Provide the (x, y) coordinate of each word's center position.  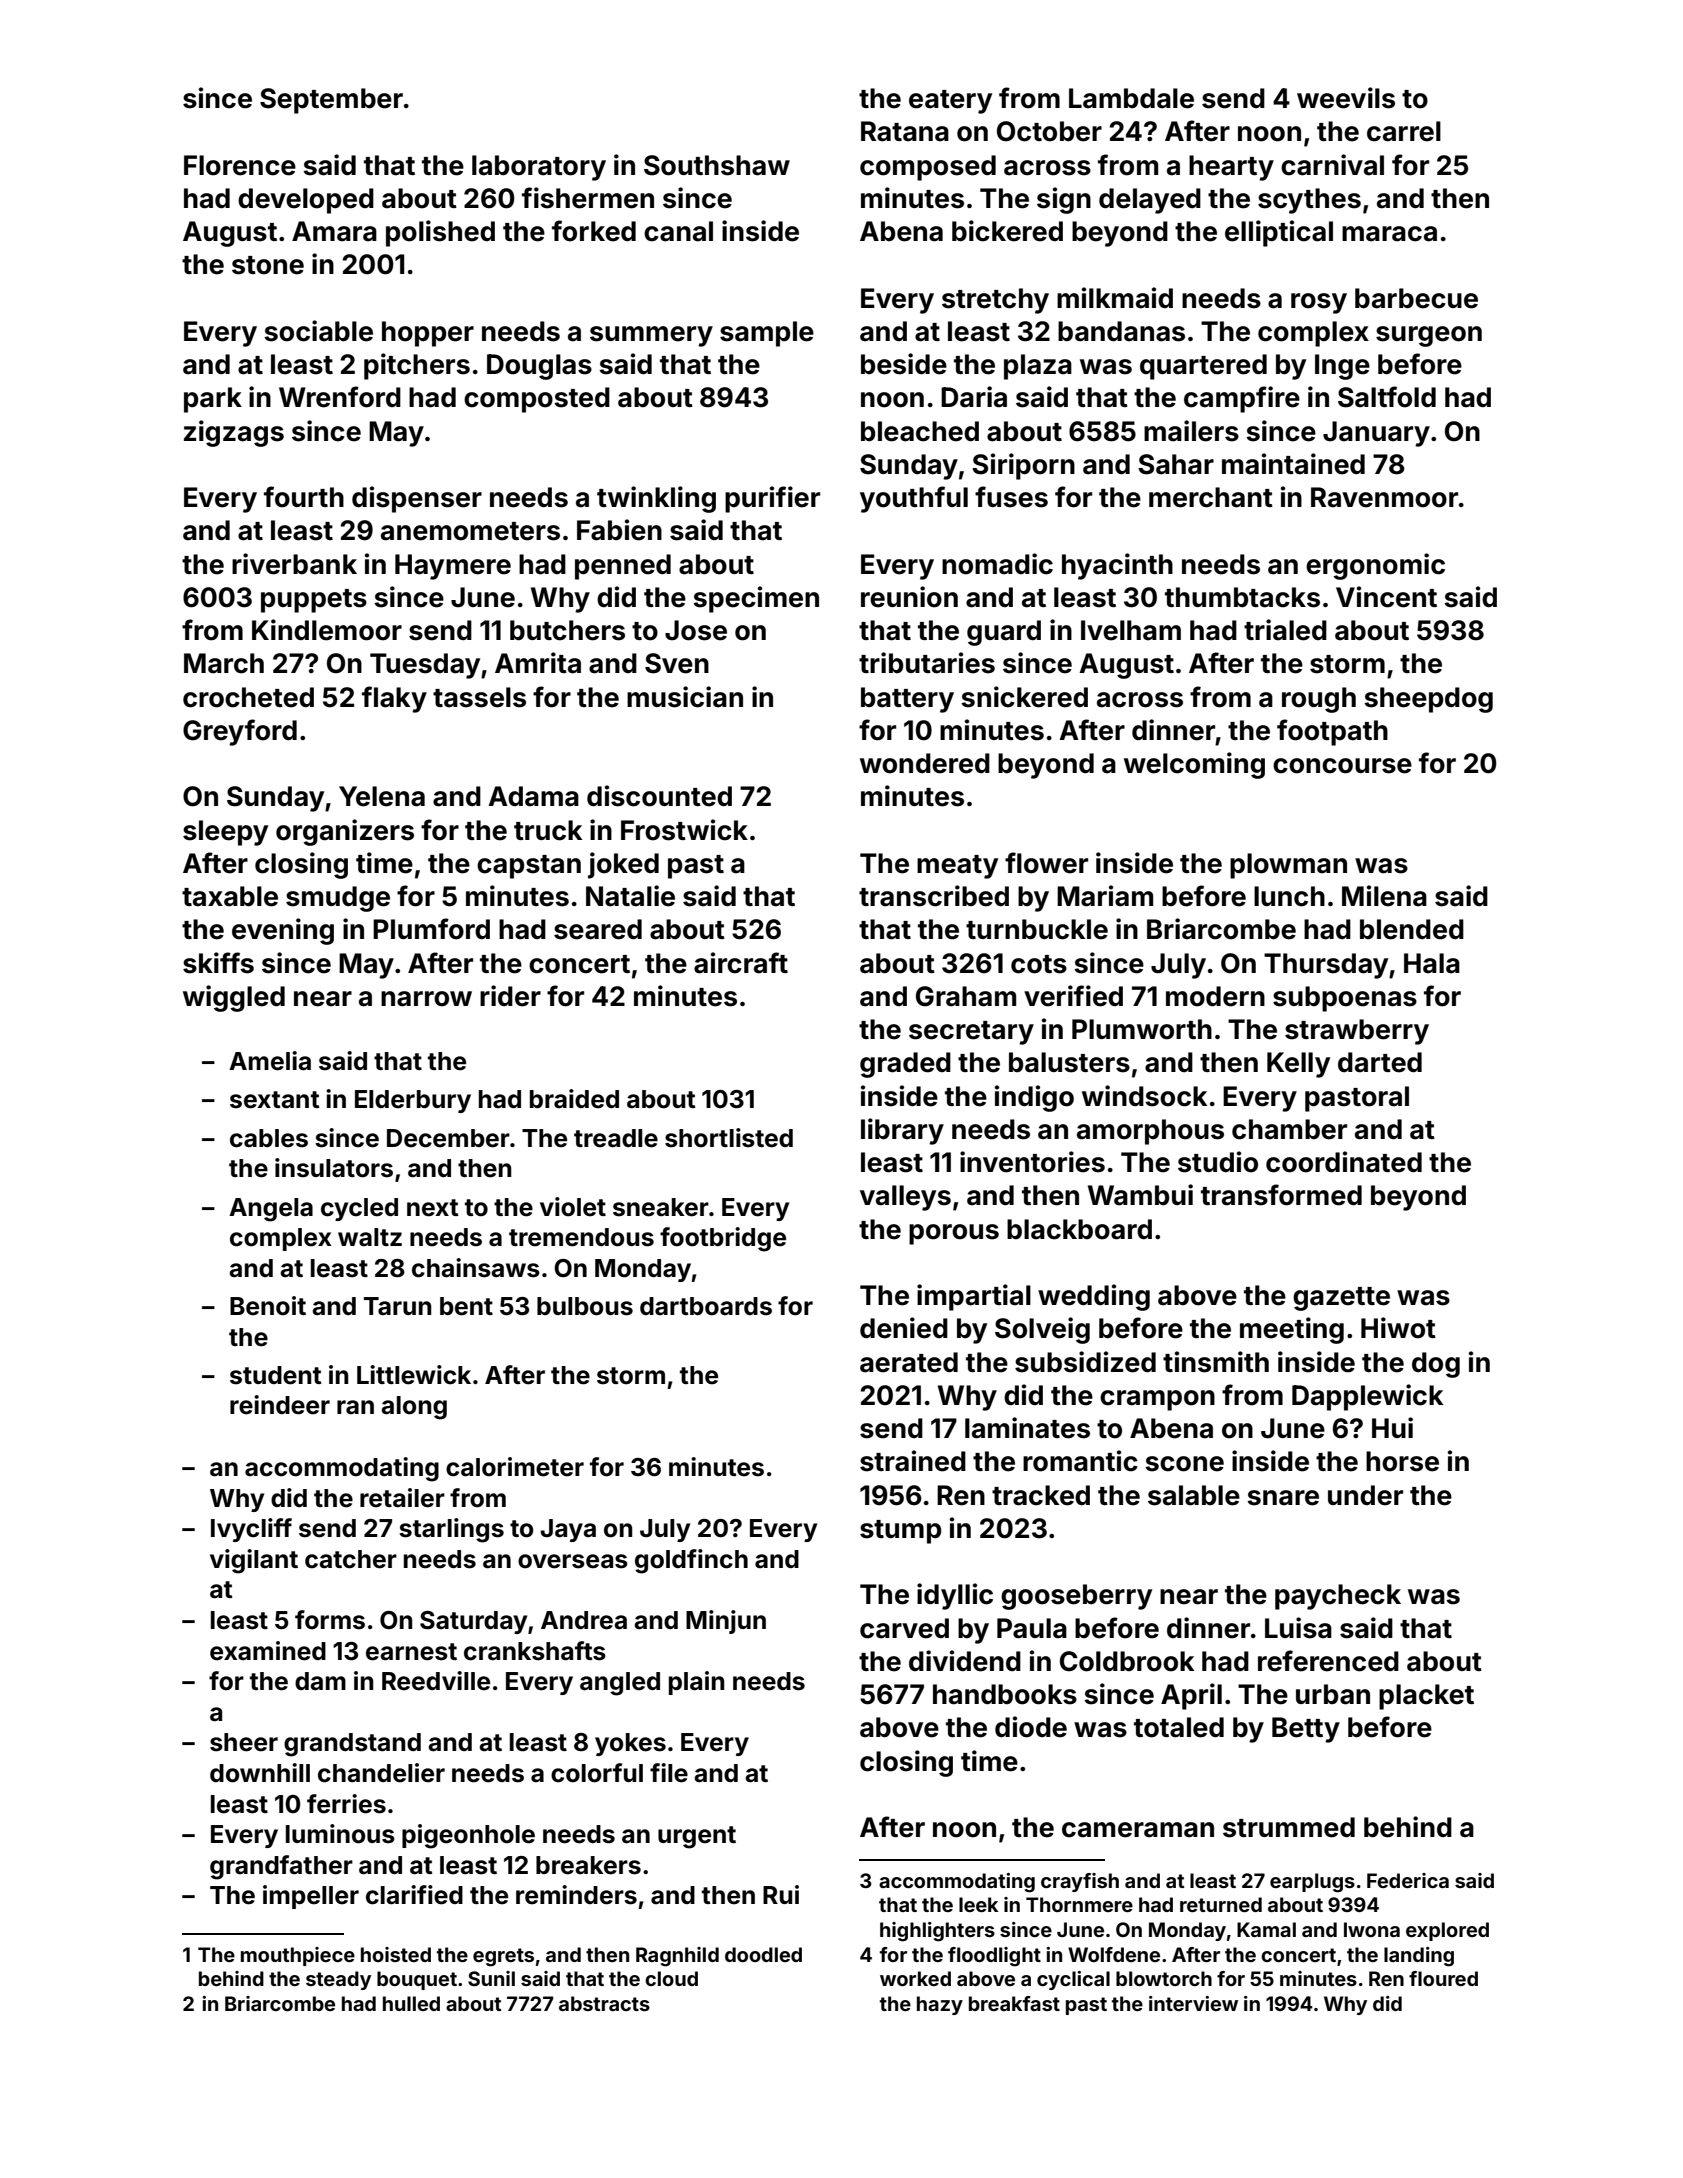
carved (904, 1628)
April (1191, 1696)
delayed (1150, 201)
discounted (659, 796)
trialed (1285, 630)
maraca (1389, 234)
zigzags (234, 433)
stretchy (995, 301)
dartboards (706, 1306)
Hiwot (1398, 1328)
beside (904, 364)
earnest (411, 1652)
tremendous (581, 1237)
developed (306, 201)
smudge (338, 899)
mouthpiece (298, 1956)
